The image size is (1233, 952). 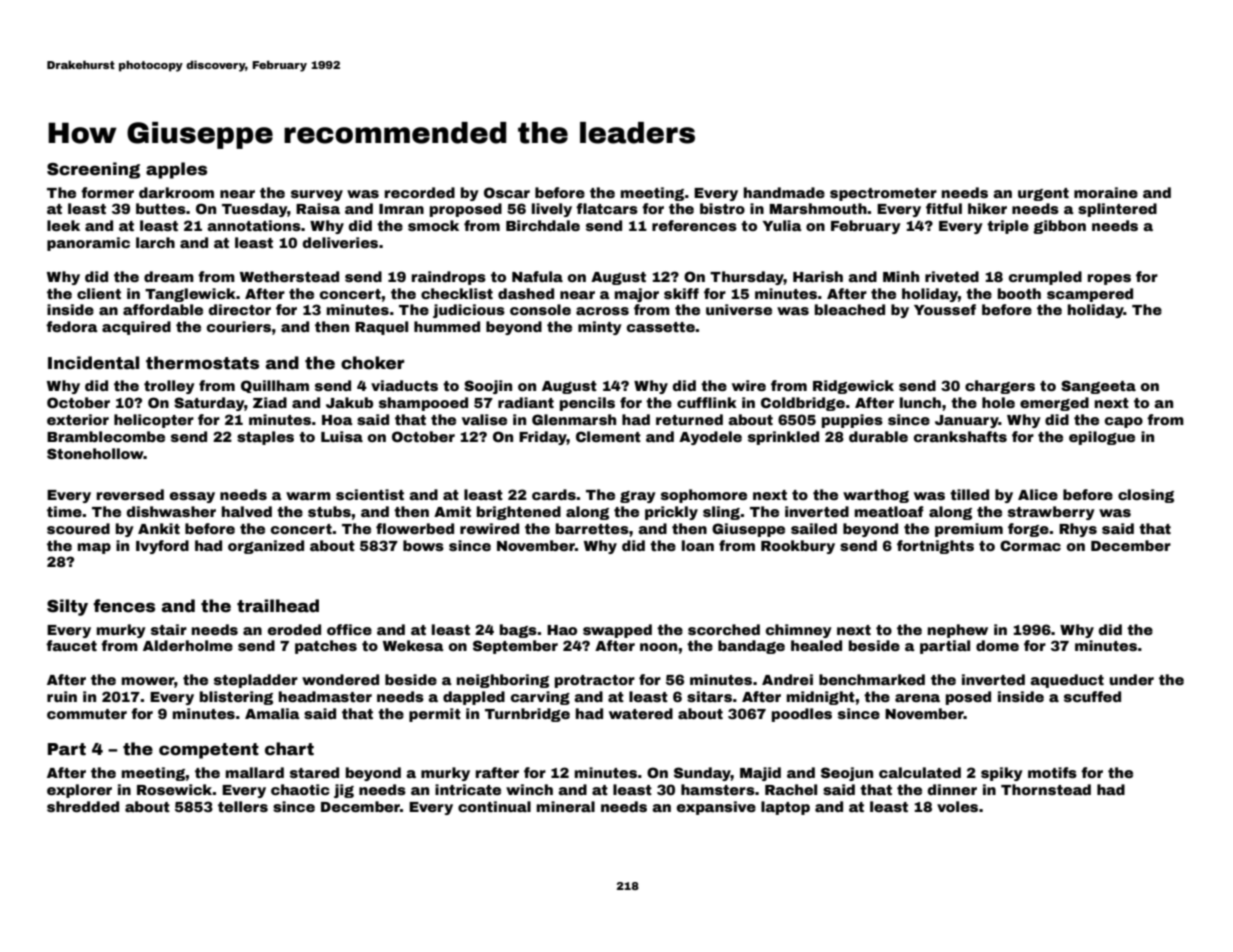 What do you see at coordinates (1078, 530) in the screenshot?
I see `Rhys` at bounding box center [1078, 530].
